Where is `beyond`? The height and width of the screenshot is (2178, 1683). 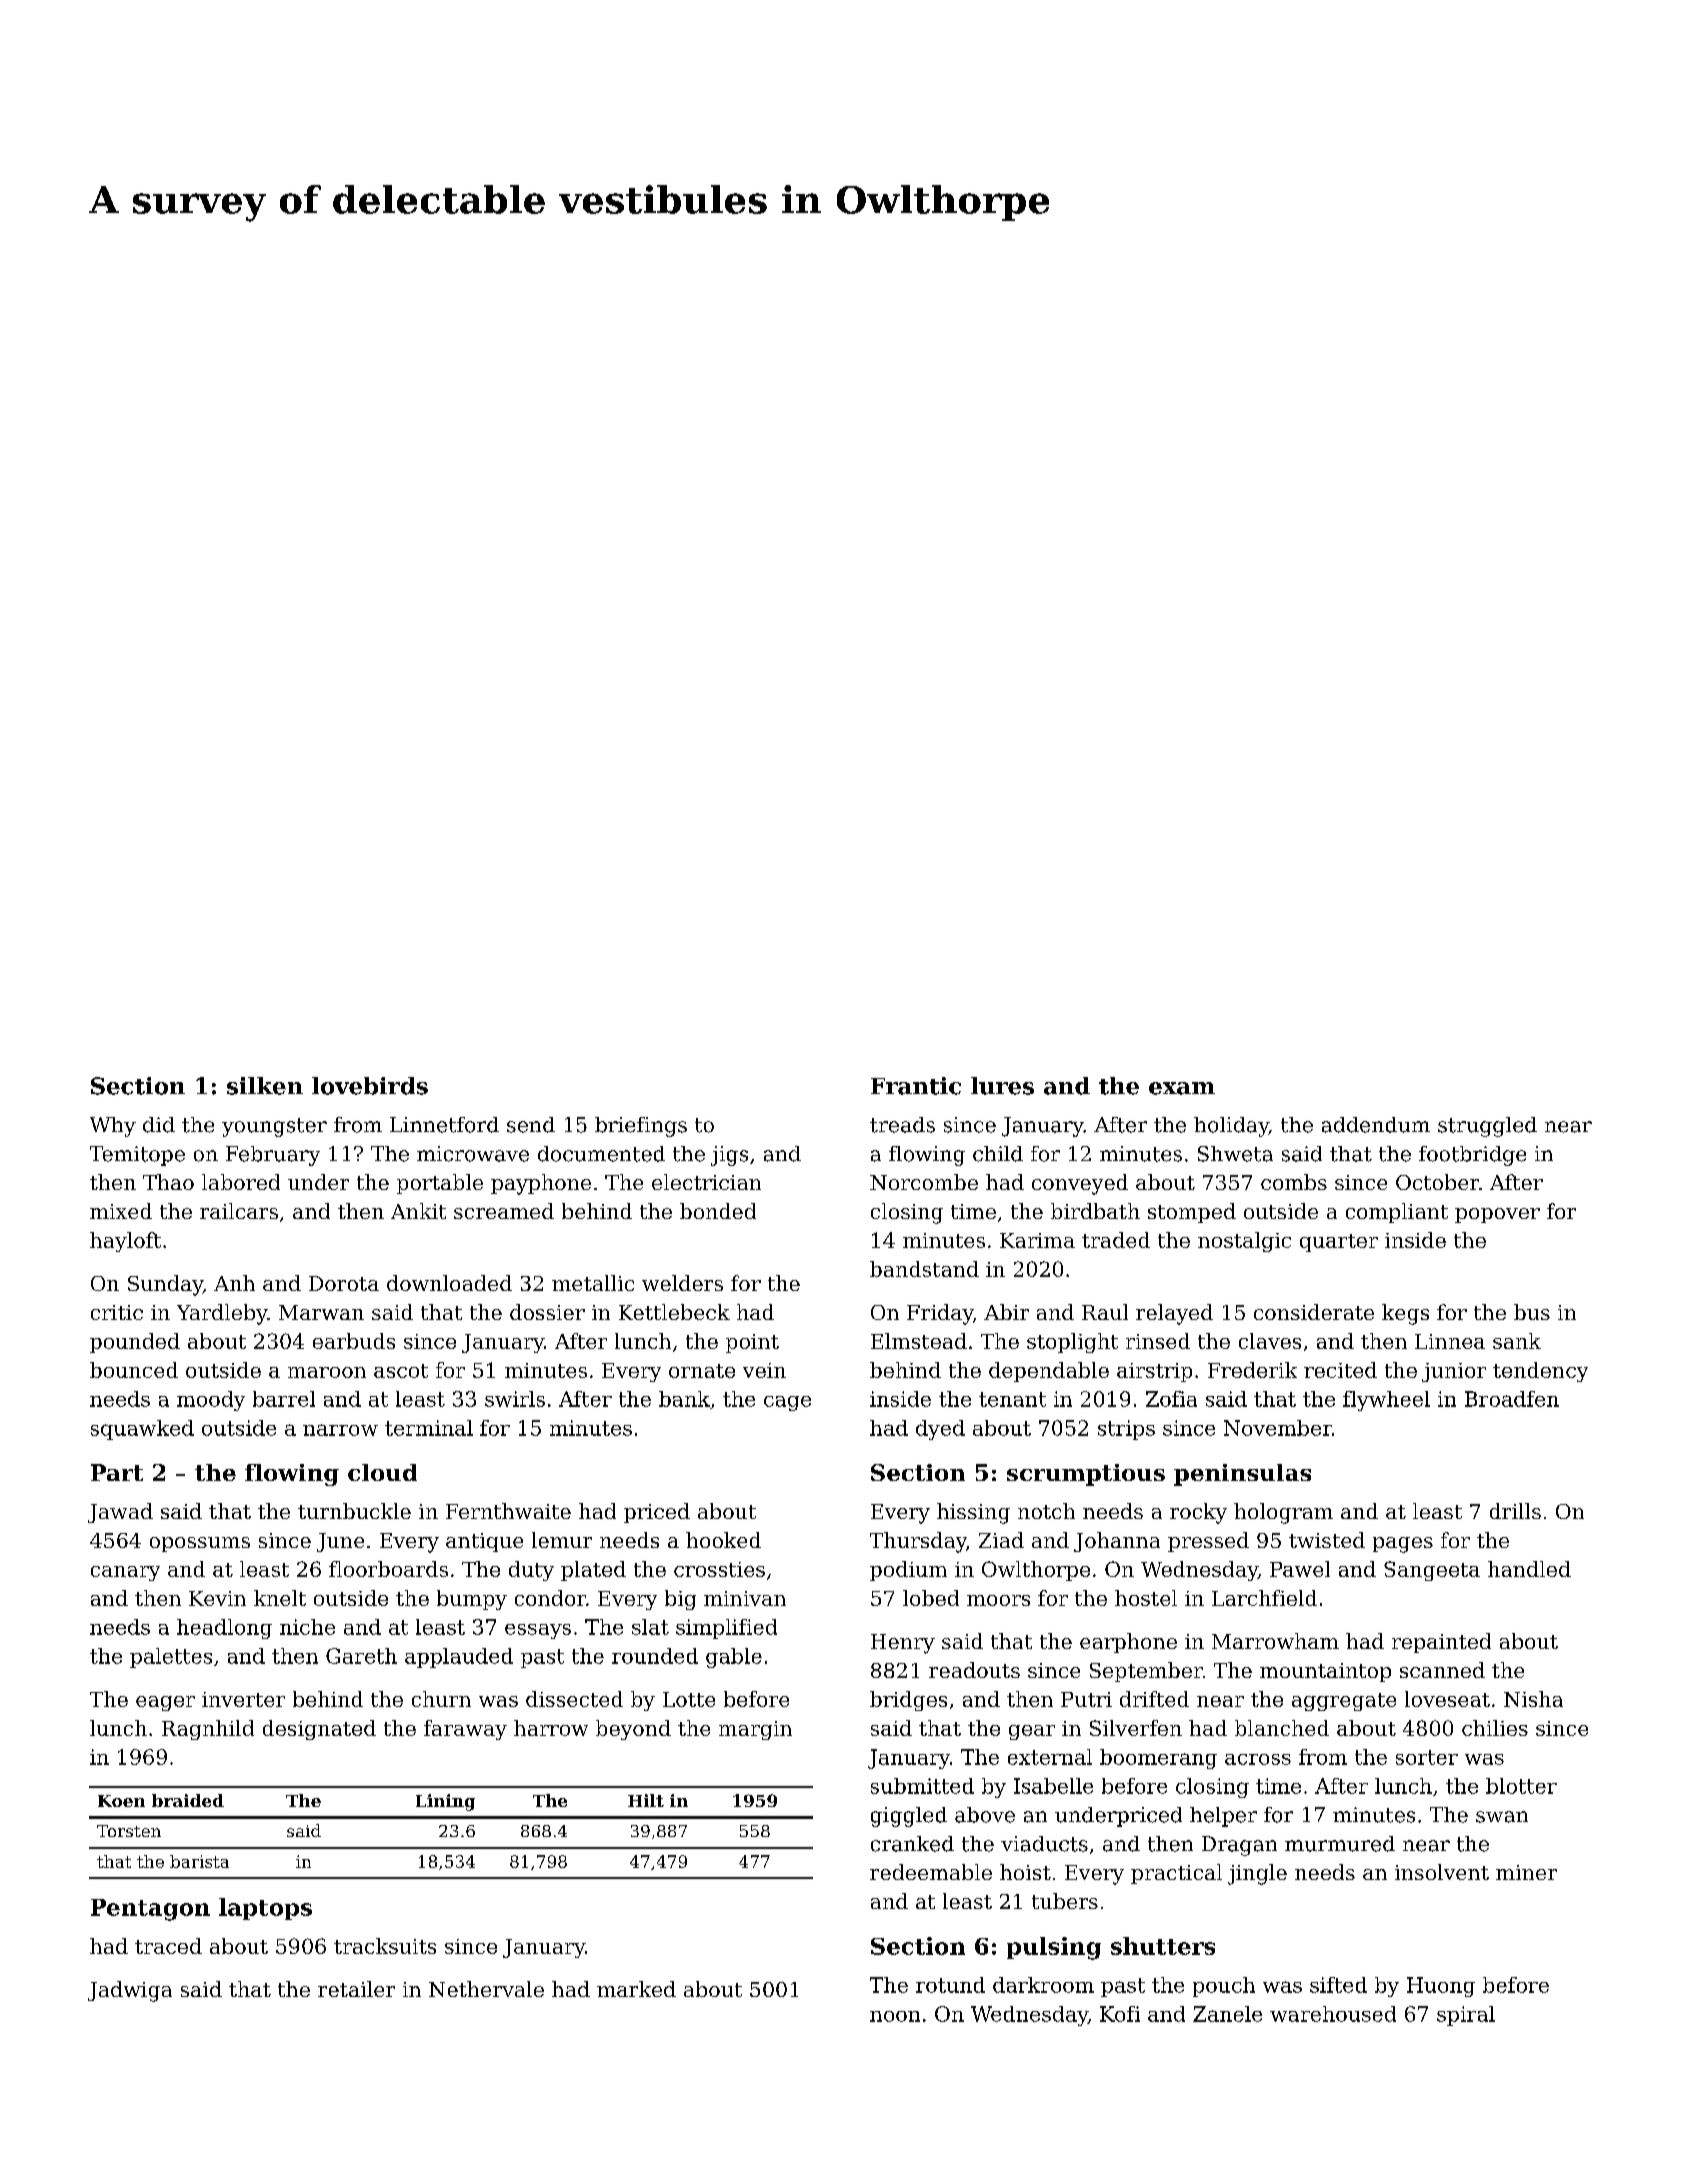
beyond is located at coordinates (633, 1730).
